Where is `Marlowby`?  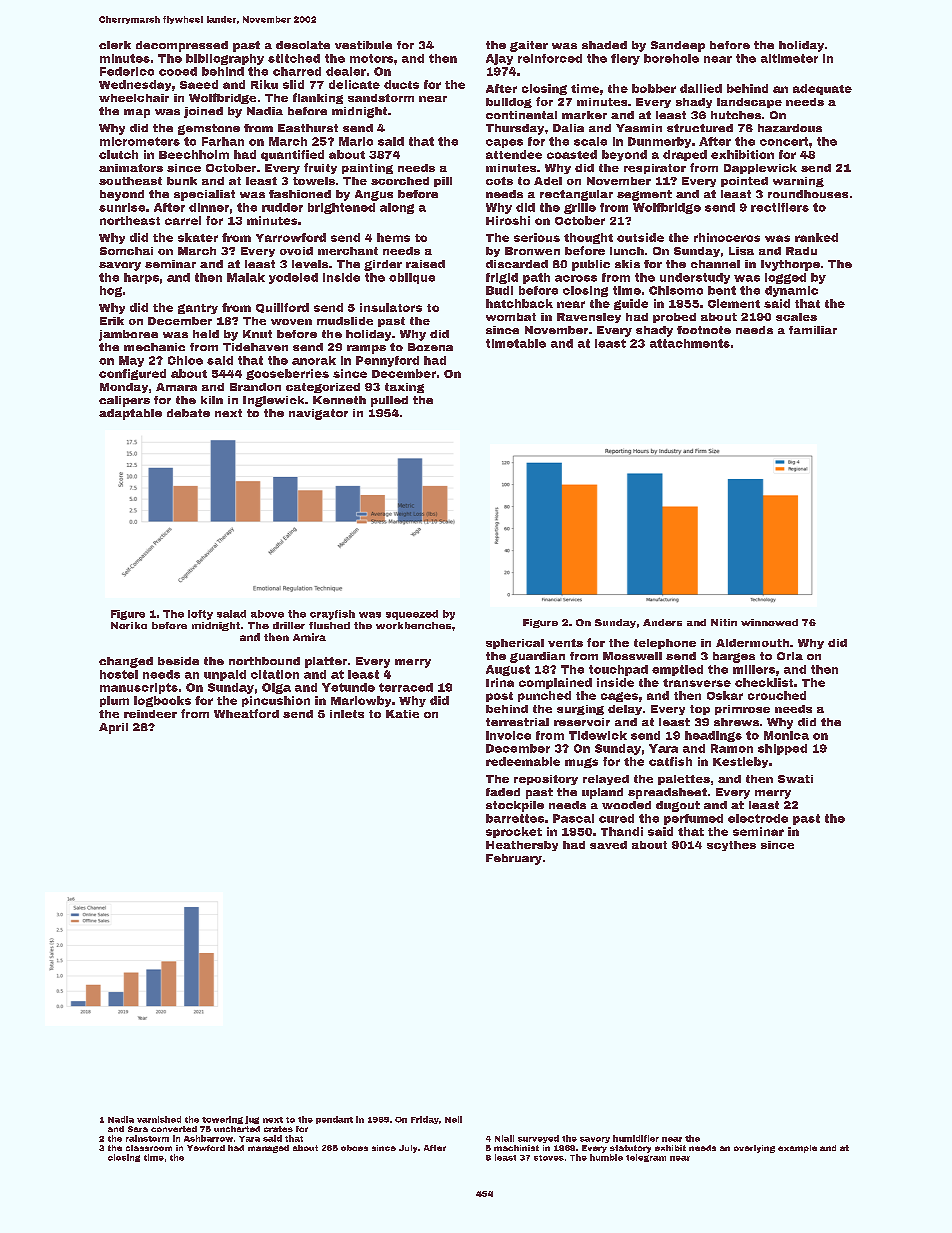 Marlowby is located at coordinates (361, 701).
